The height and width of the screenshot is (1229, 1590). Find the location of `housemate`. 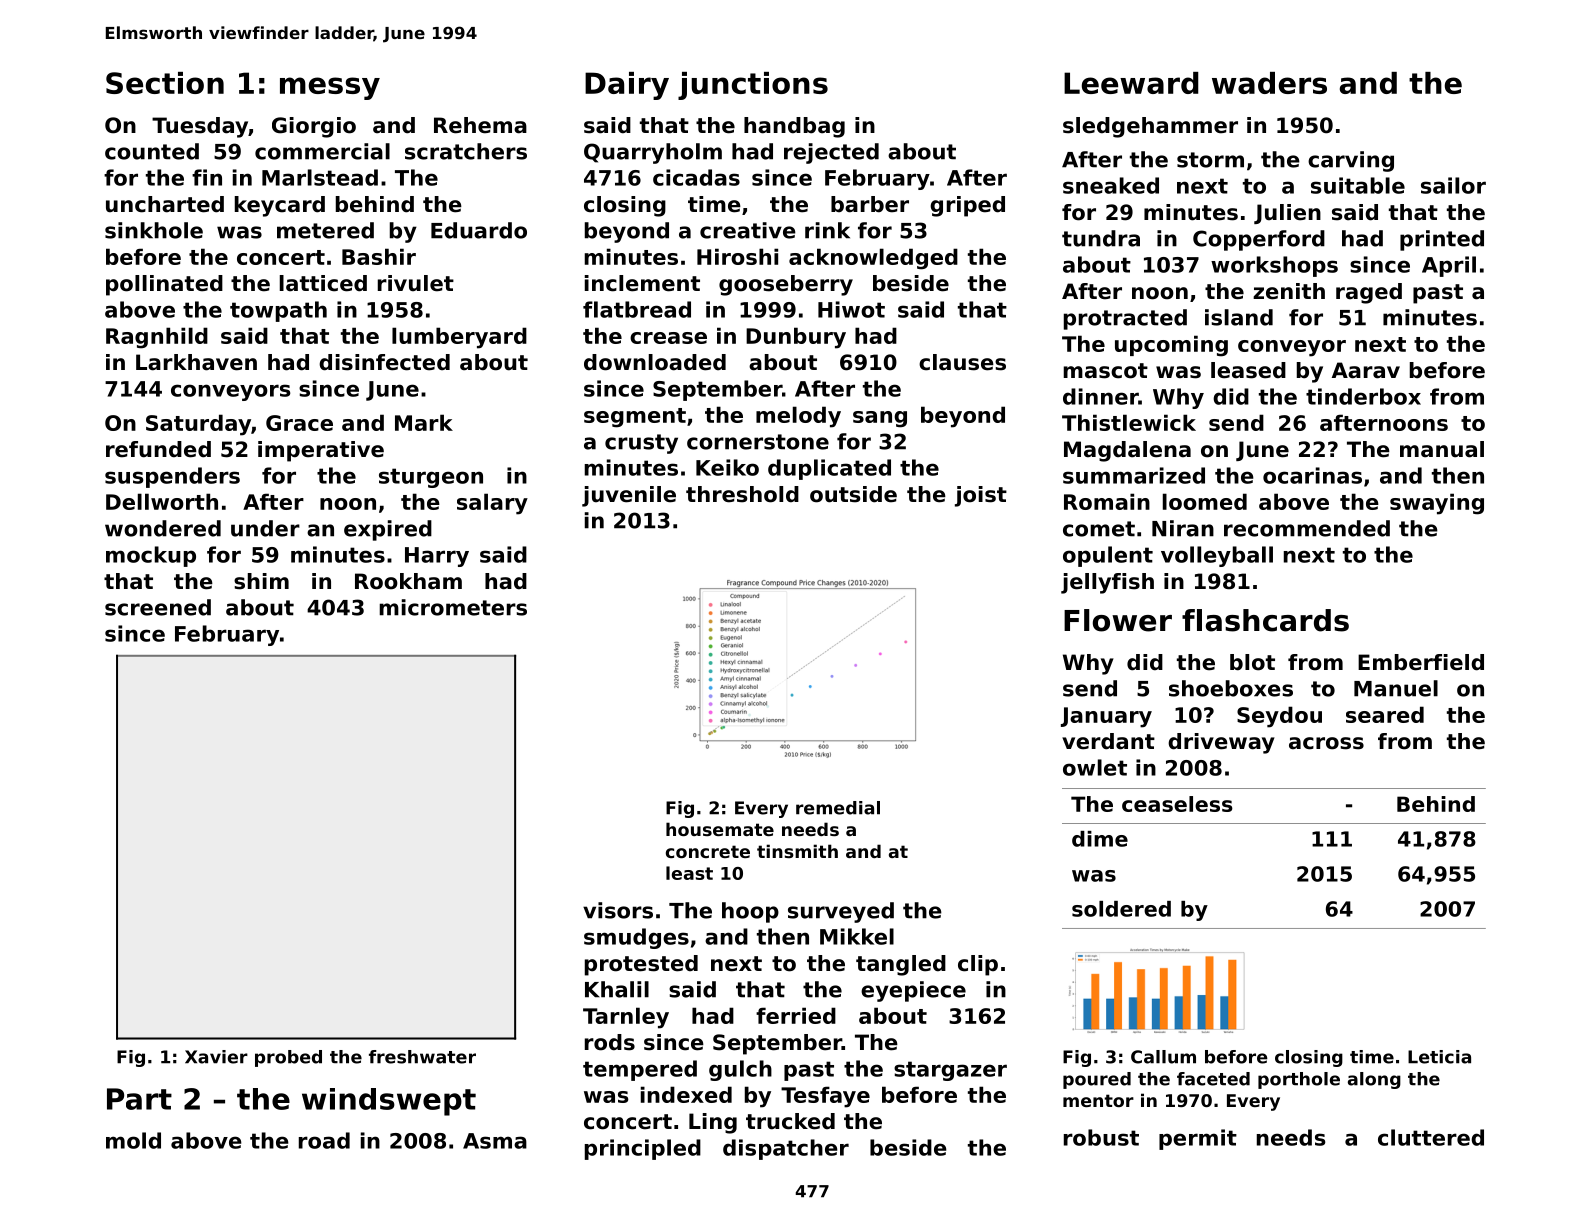

housemate is located at coordinates (720, 829).
